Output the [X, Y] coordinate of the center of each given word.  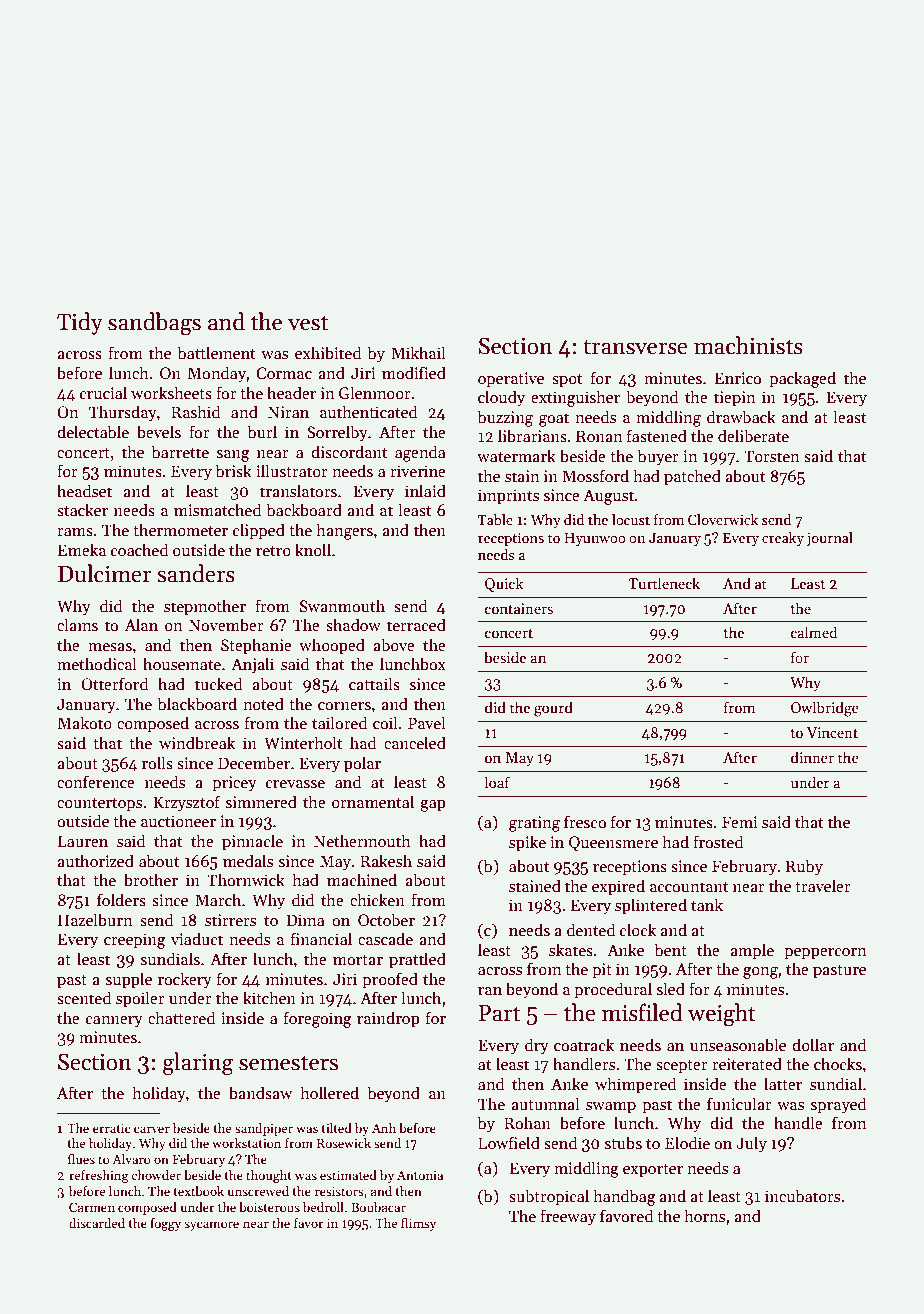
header [291, 392]
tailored [339, 723]
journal [829, 539]
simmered [261, 801]
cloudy [501, 398]
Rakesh [386, 860]
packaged [802, 379]
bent [671, 950]
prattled [417, 960]
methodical [97, 664]
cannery [114, 1022]
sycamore [211, 1226]
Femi [740, 822]
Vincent [832, 732]
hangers [345, 531]
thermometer [180, 530]
